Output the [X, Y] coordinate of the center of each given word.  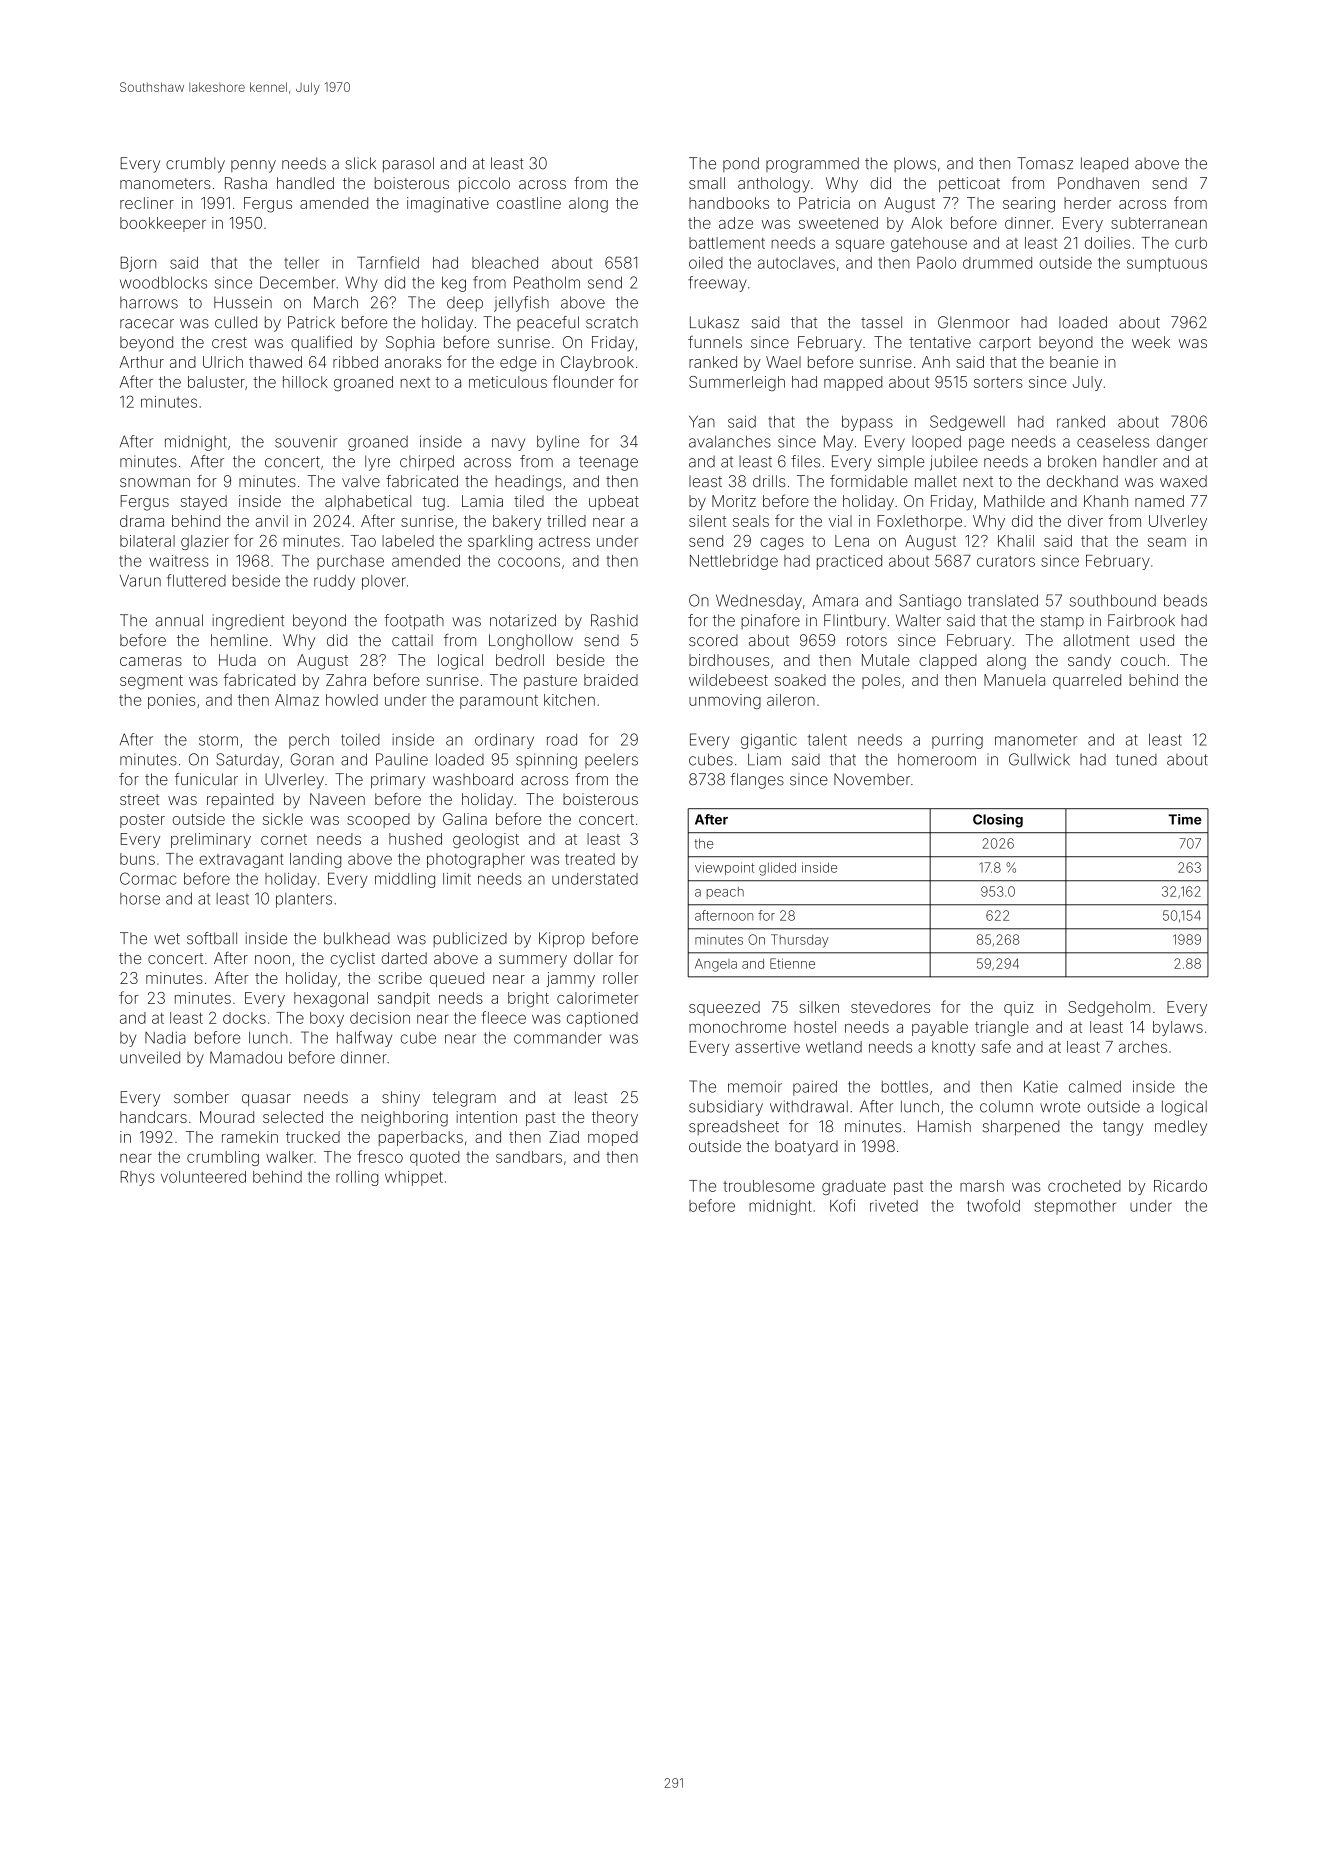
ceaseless [1113, 441]
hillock [305, 382]
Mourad [227, 1117]
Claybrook [597, 363]
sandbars [529, 1157]
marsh [982, 1186]
